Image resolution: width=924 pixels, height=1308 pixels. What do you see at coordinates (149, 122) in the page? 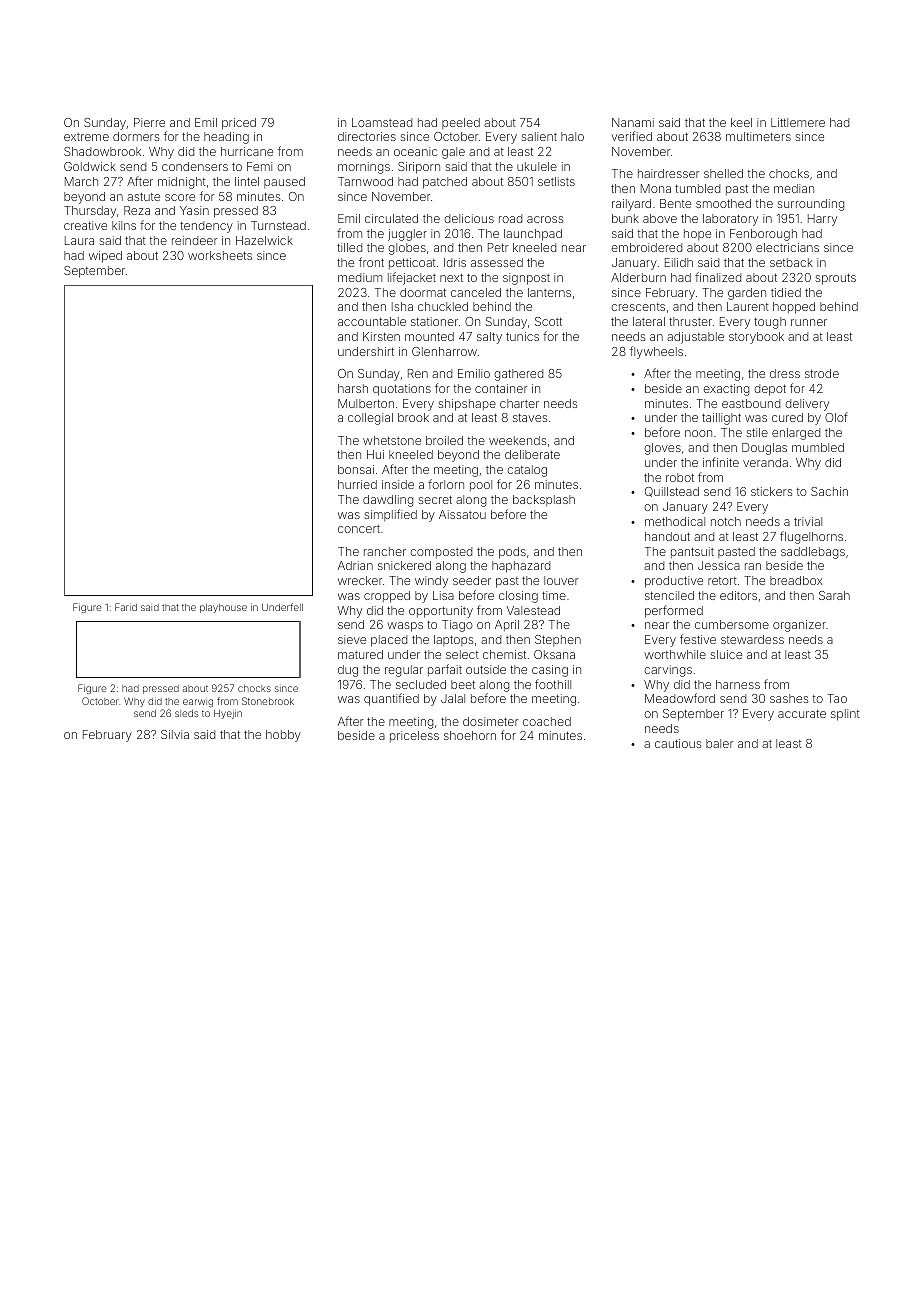
I see `Pierre` at bounding box center [149, 122].
